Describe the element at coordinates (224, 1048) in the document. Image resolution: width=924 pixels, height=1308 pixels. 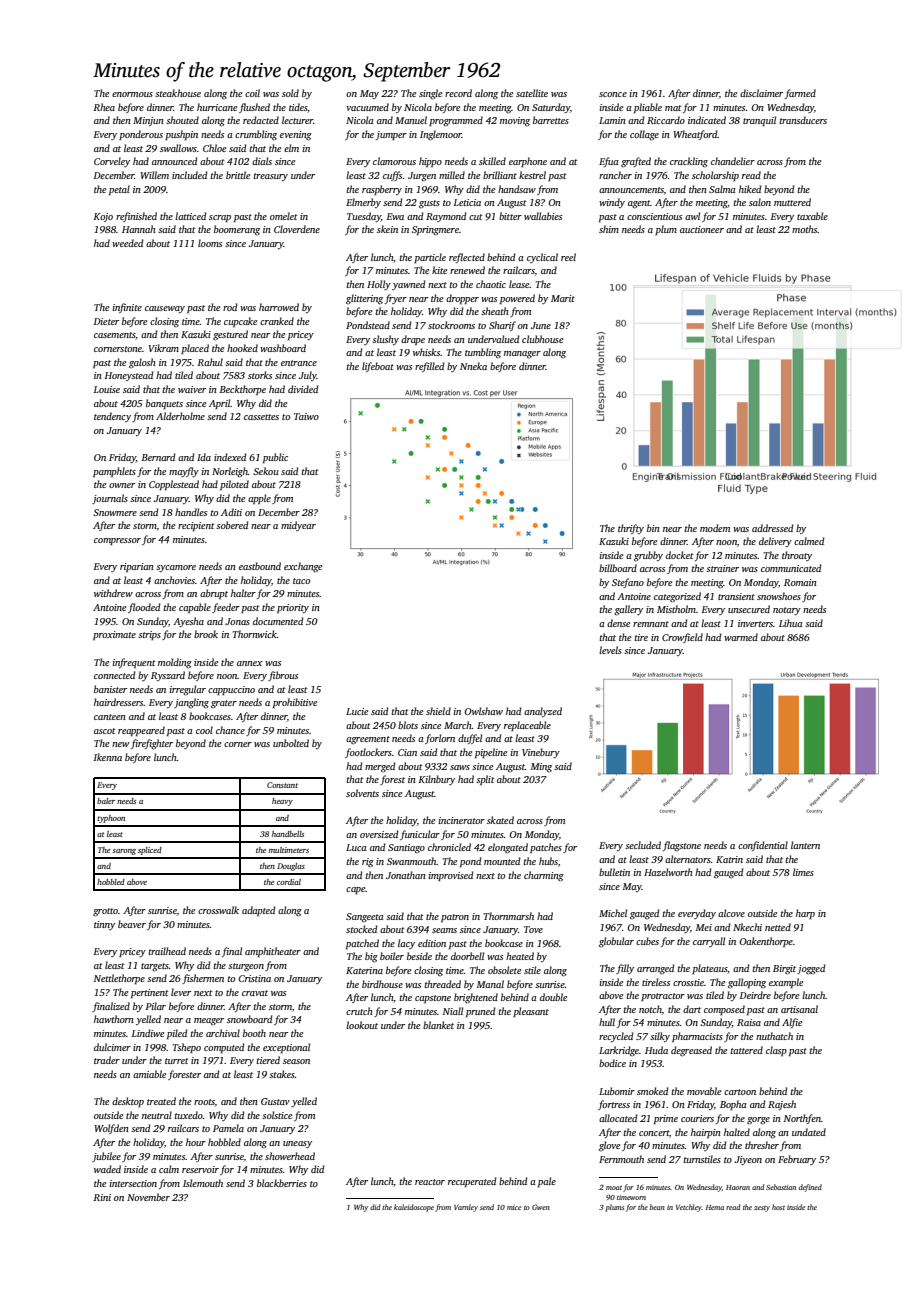
I see `computed` at that location.
